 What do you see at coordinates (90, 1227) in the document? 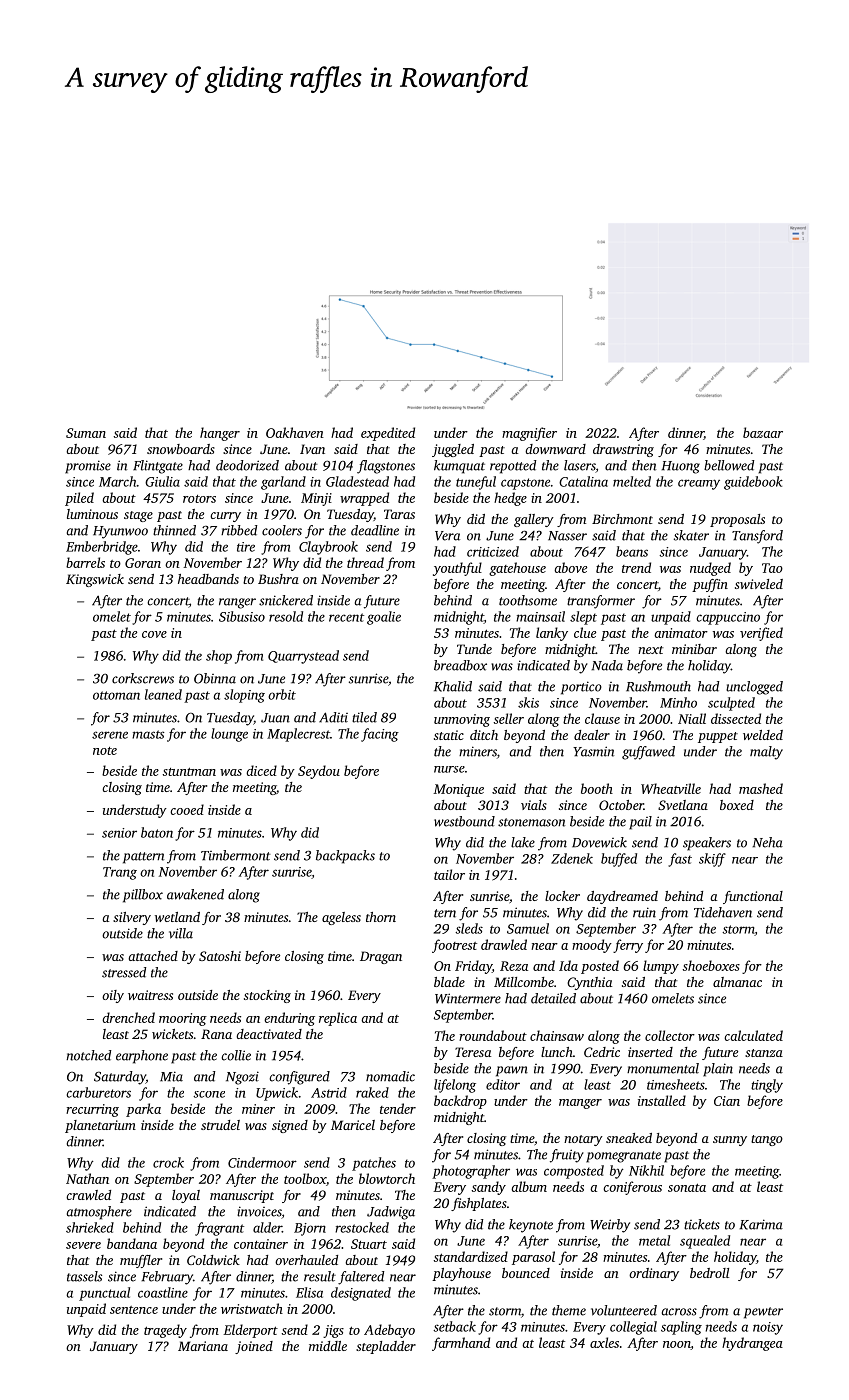
I see `shrieked` at bounding box center [90, 1227].
